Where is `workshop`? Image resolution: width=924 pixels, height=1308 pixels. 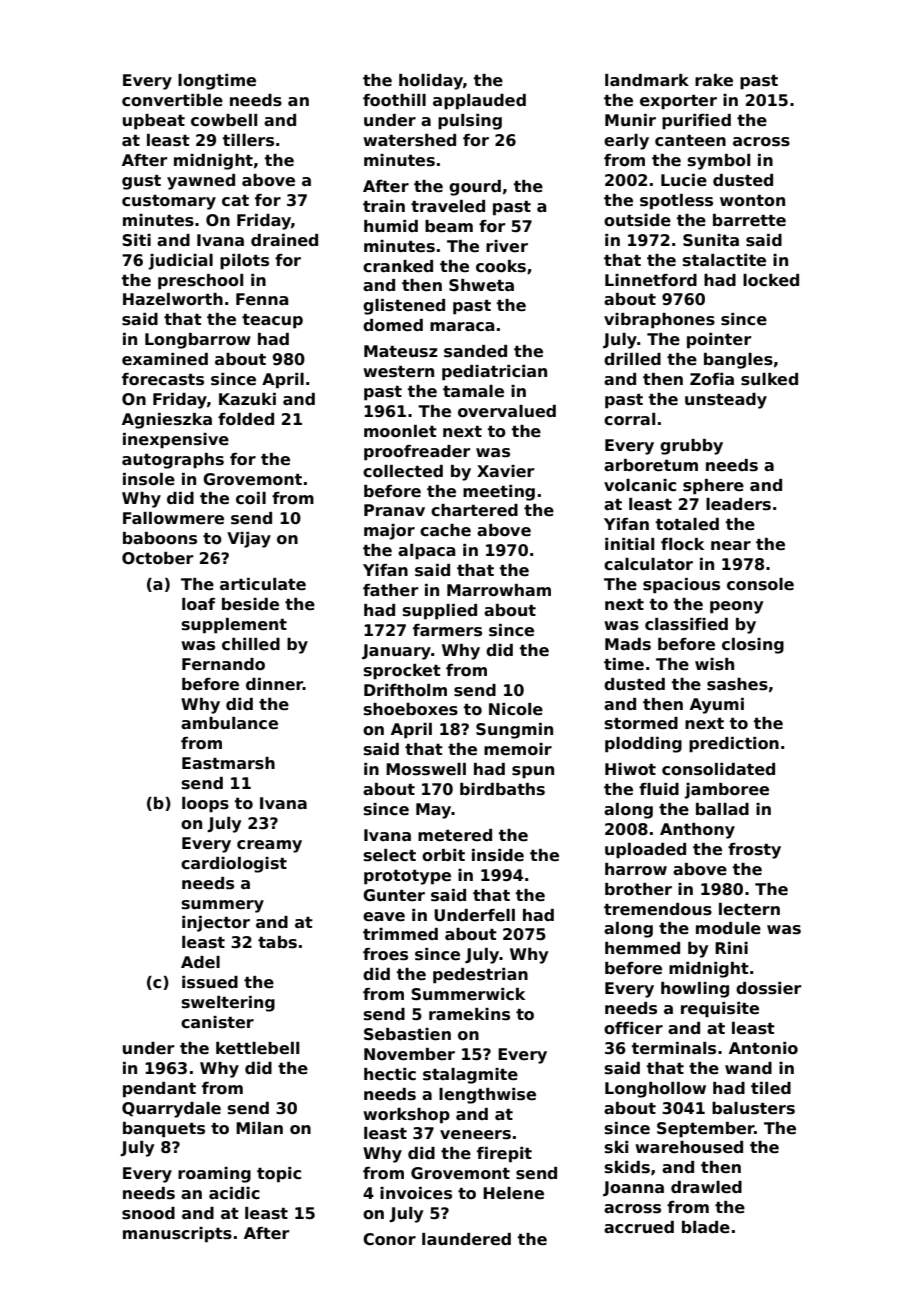 workshop is located at coordinates (406, 1116).
